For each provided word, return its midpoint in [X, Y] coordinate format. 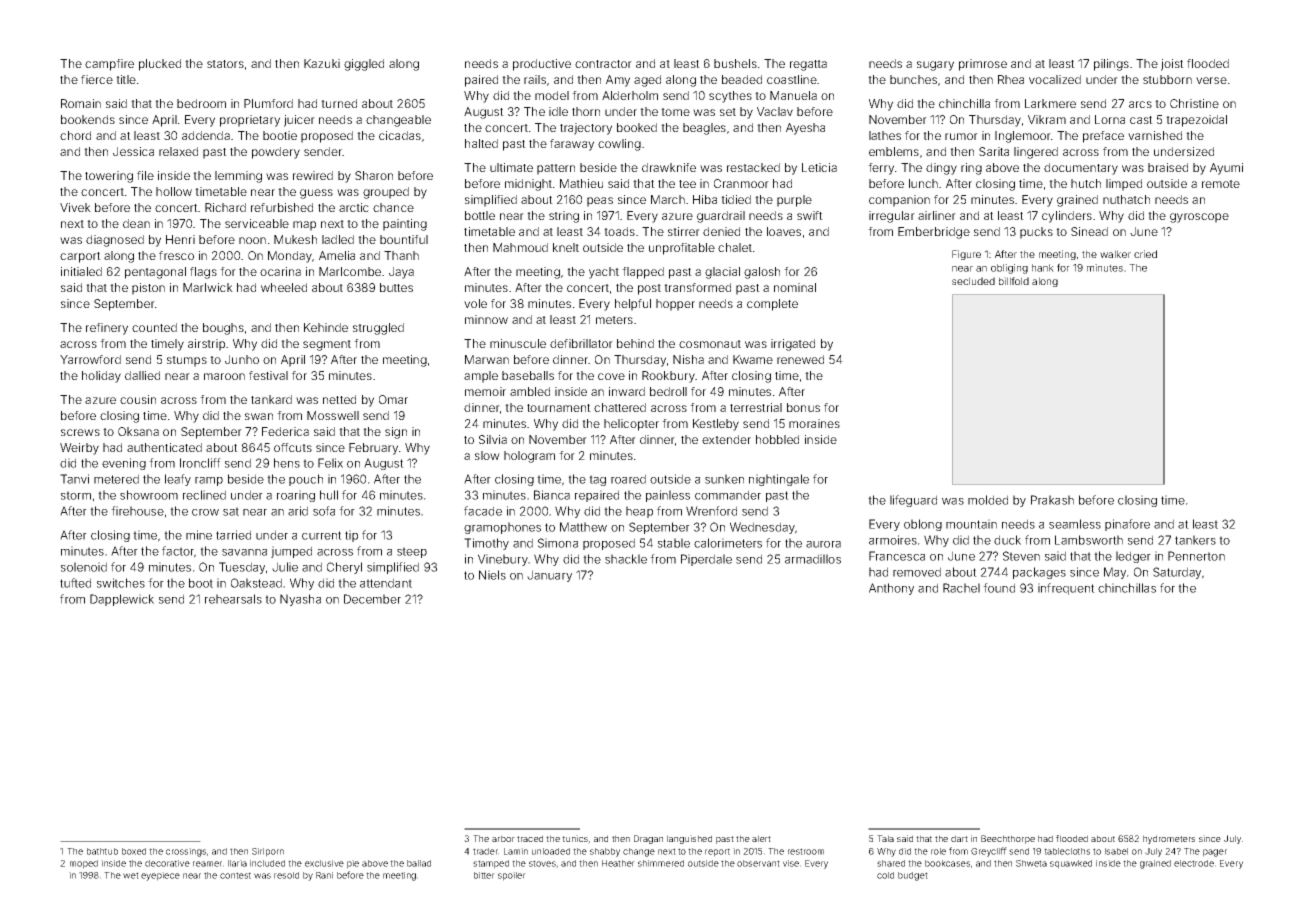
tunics [575, 838]
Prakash [1052, 500]
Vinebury [503, 560]
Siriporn [268, 852]
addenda [206, 135]
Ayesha [805, 129]
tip [351, 536]
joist [1172, 65]
